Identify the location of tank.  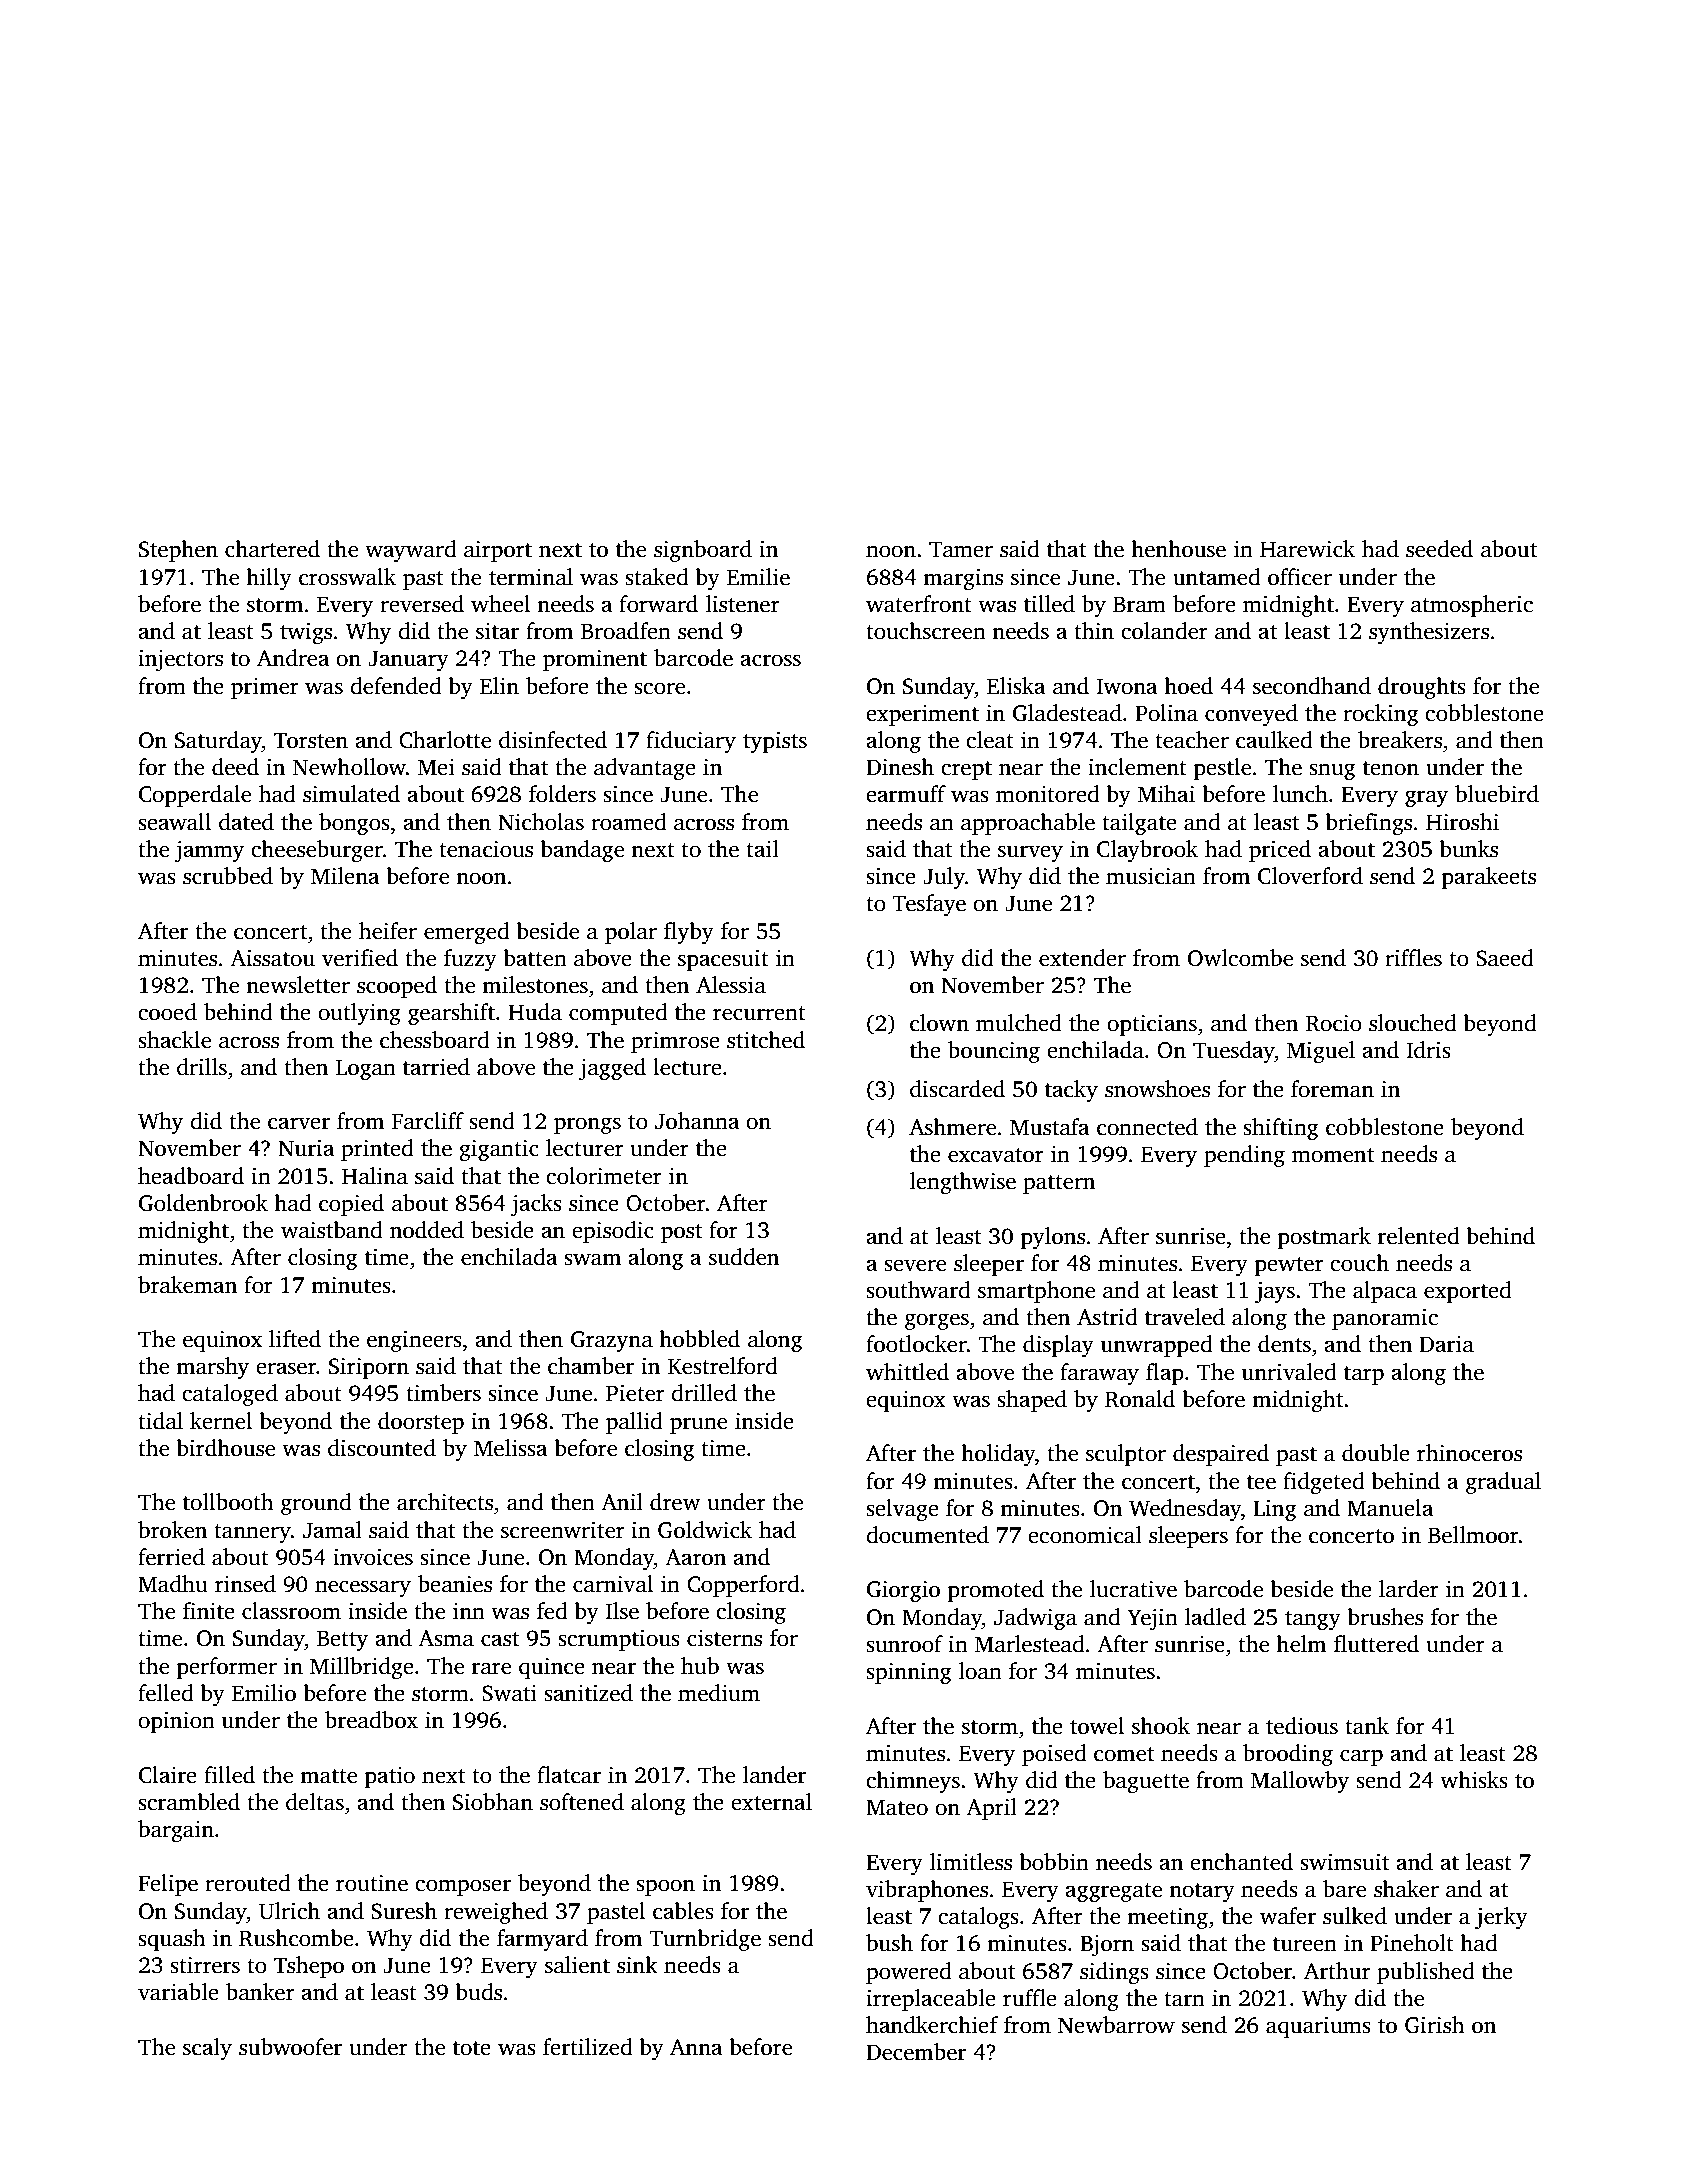
(1367, 1726).
